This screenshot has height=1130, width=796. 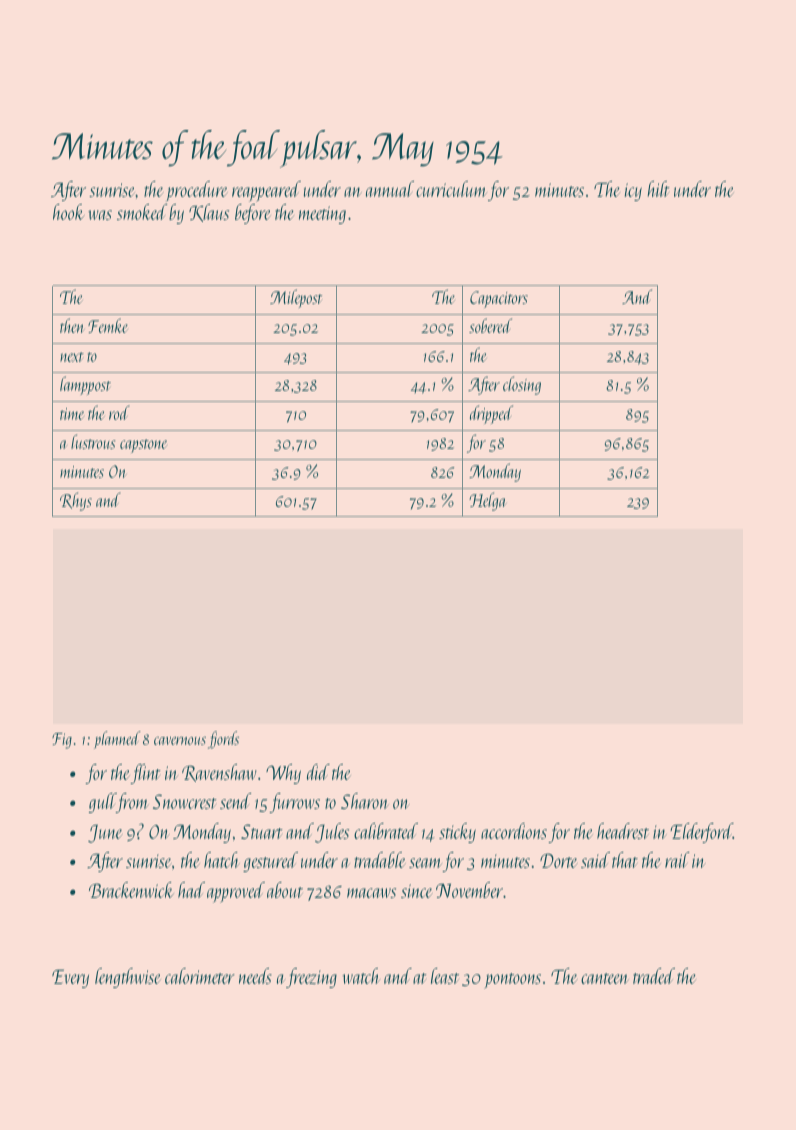 What do you see at coordinates (69, 212) in the screenshot?
I see `hook` at bounding box center [69, 212].
